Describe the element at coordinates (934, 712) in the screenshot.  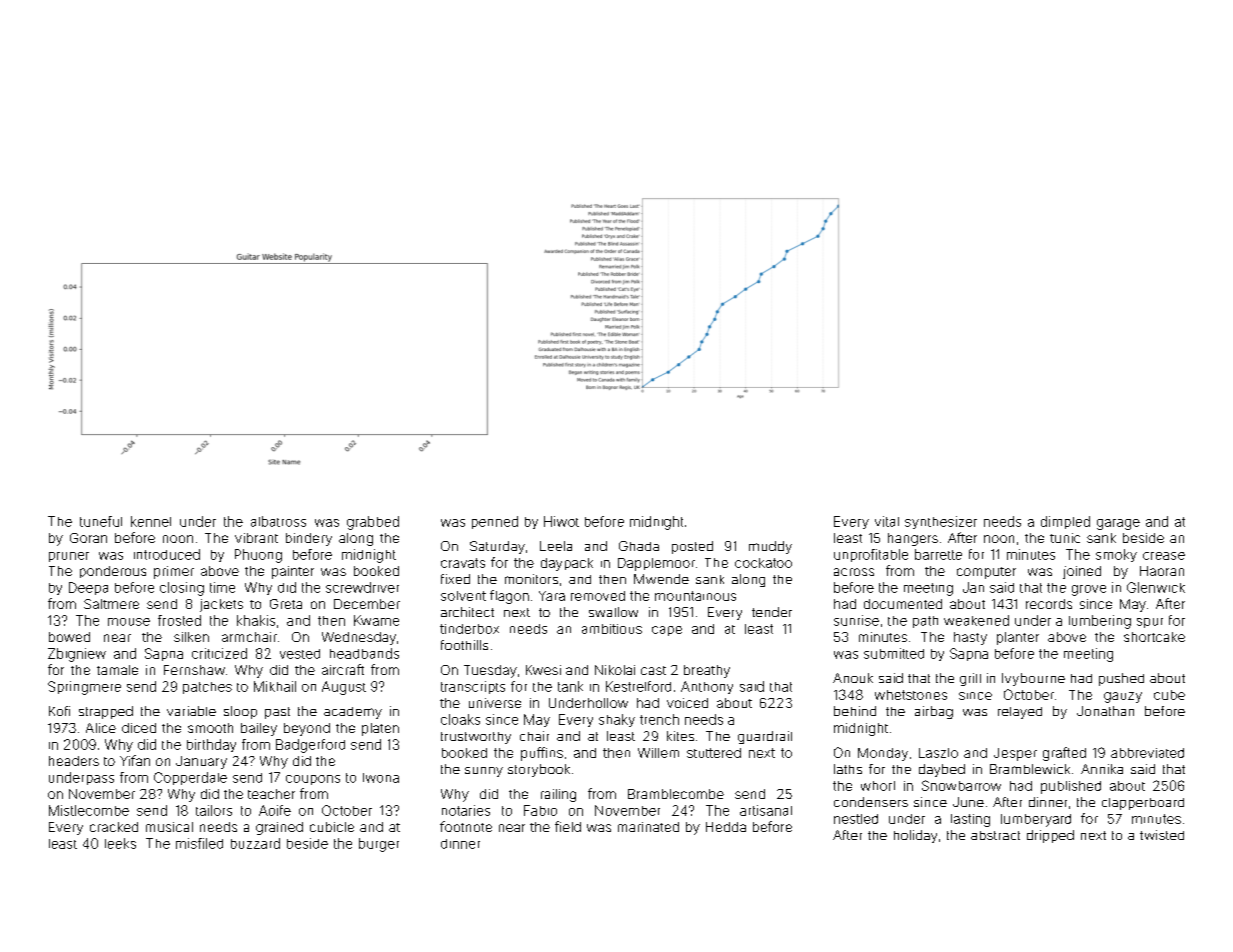
I see `airbag` at that location.
